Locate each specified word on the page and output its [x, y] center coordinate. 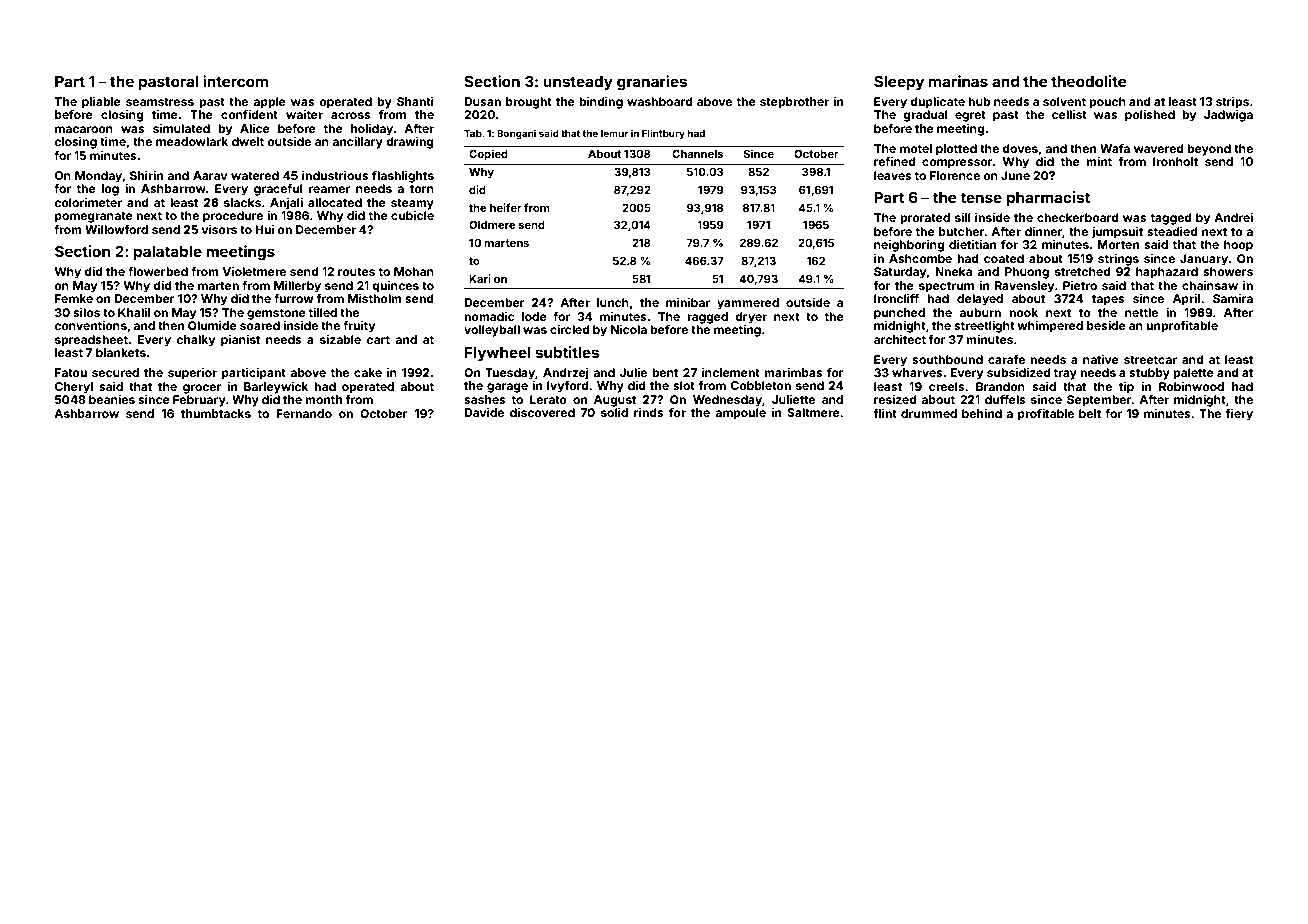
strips [1232, 103]
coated [1004, 258]
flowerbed [158, 271]
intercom [235, 81]
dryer [751, 318]
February [199, 401]
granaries [652, 83]
